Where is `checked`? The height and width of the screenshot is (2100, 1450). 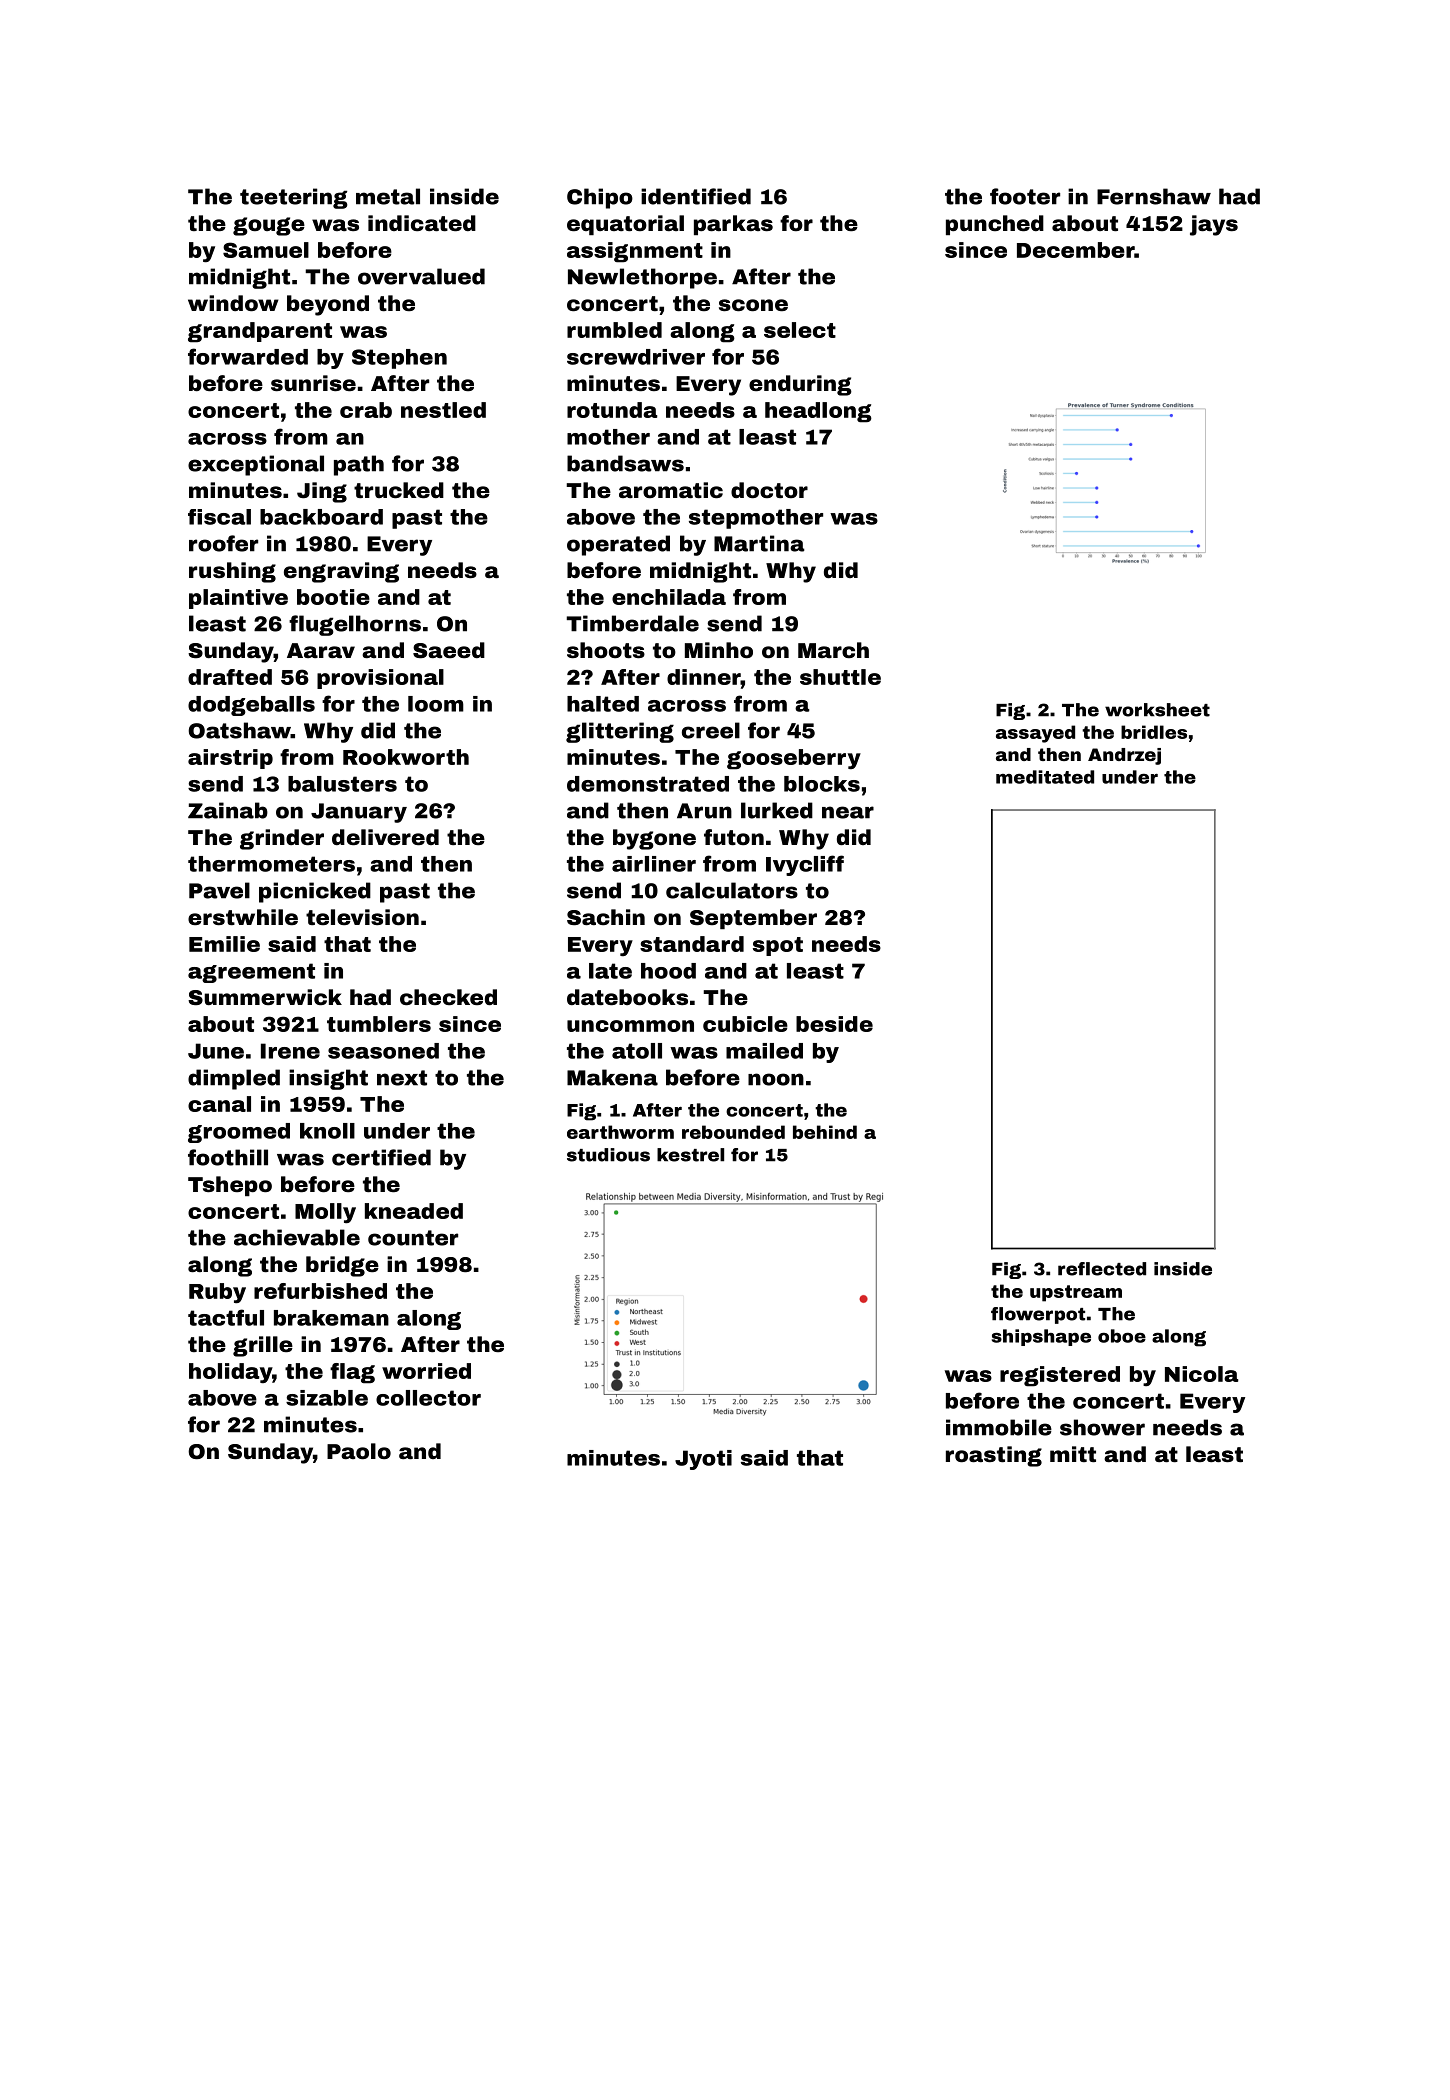
checked is located at coordinates (448, 997).
